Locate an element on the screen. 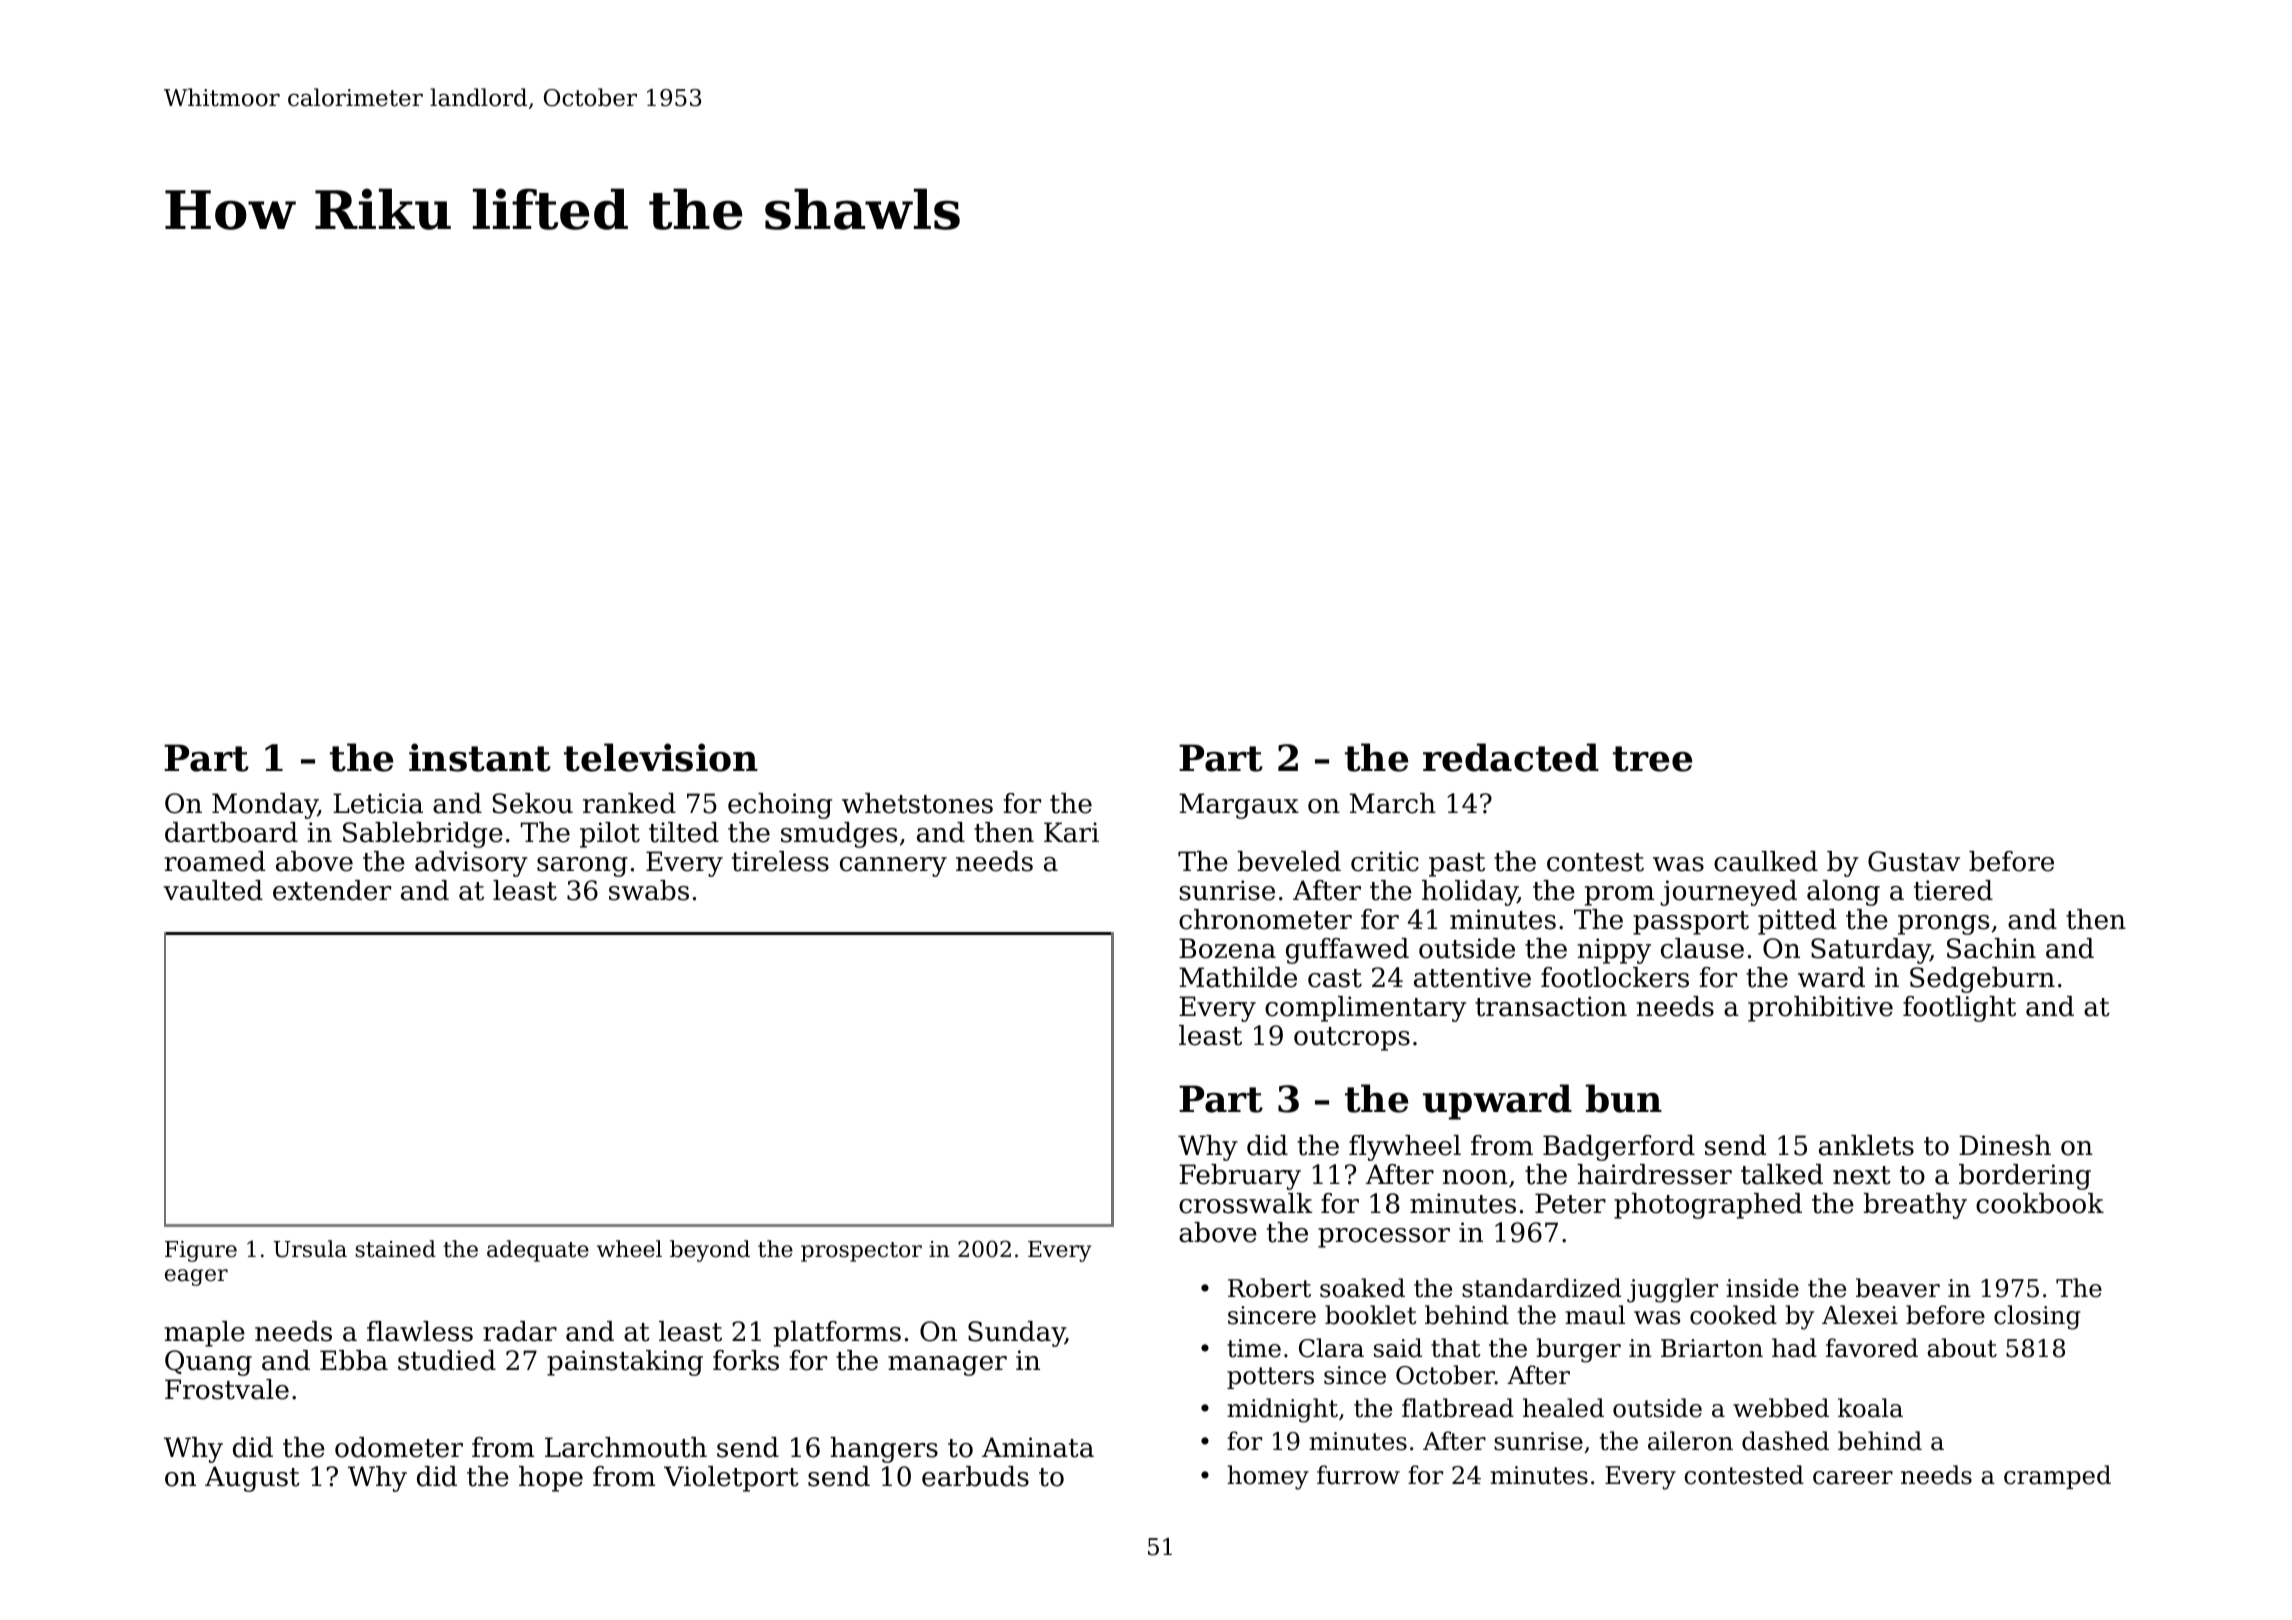 This screenshot has height=1620, width=2292. adequate is located at coordinates (538, 1251).
